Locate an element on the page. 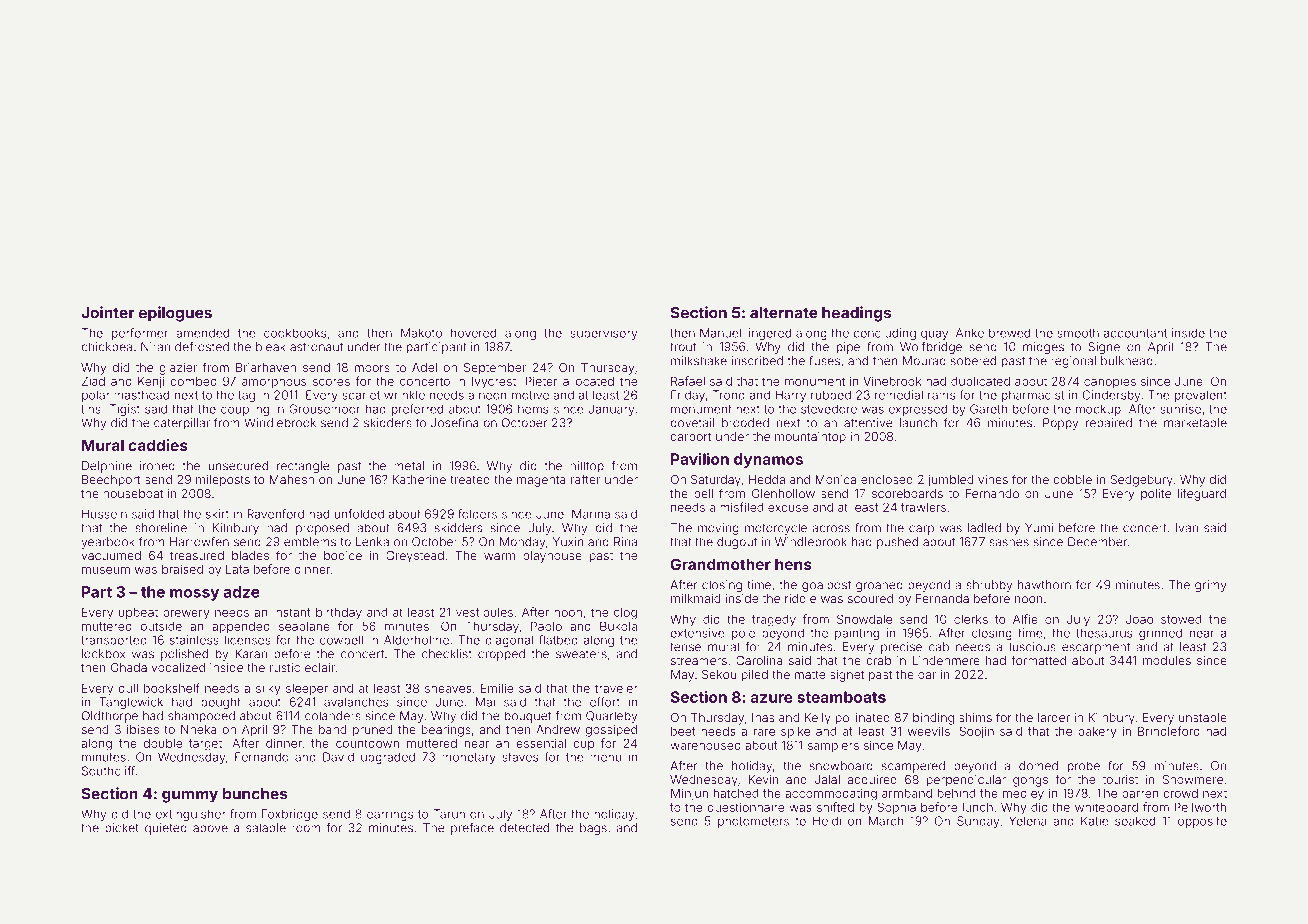 The height and width of the image is (924, 1308). epilogues is located at coordinates (175, 314).
